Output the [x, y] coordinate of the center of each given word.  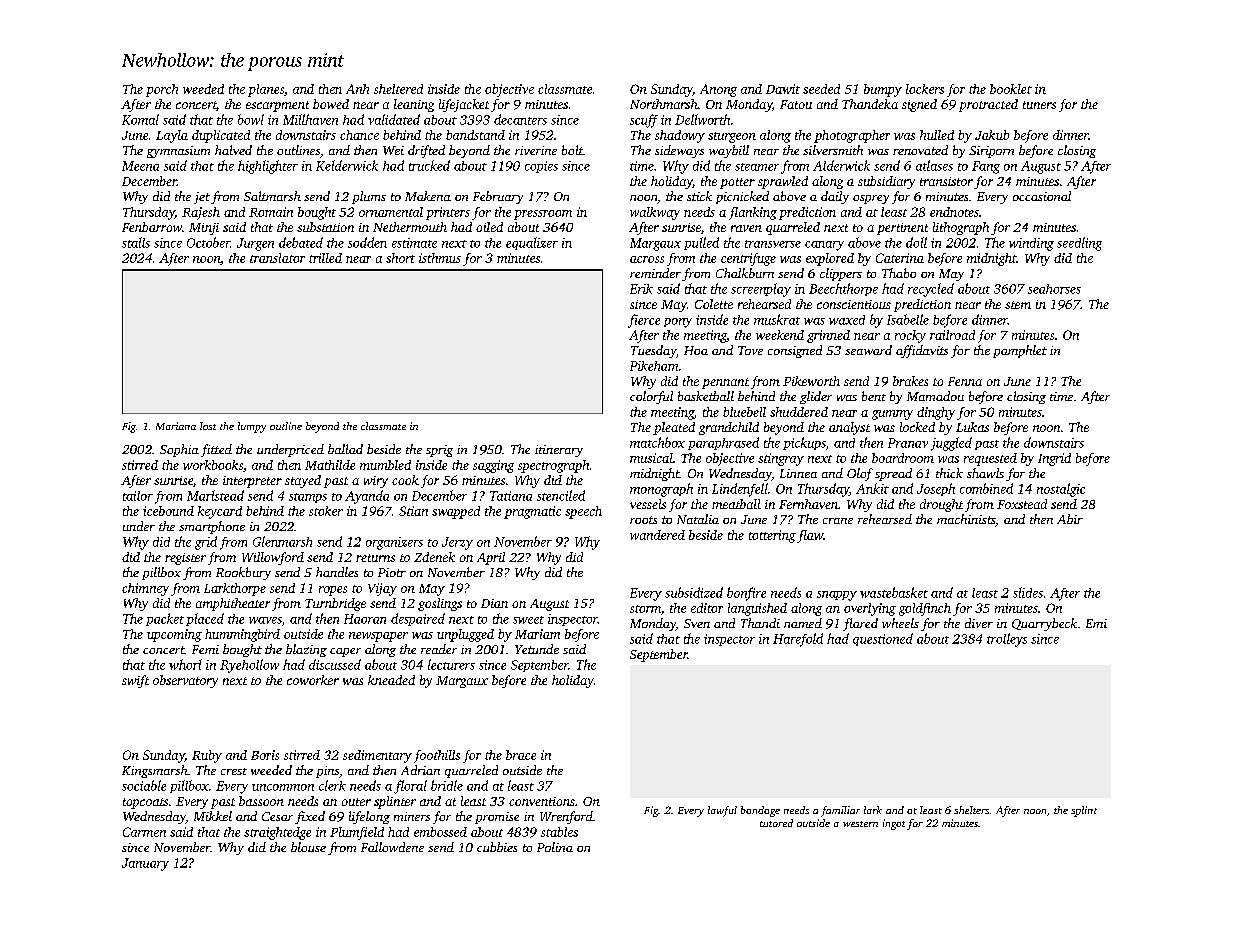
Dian [494, 603]
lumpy [252, 427]
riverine [536, 150]
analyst [849, 428]
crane [838, 521]
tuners [1039, 105]
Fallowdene [392, 847]
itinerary [559, 451]
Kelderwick [347, 165]
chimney [145, 589]
